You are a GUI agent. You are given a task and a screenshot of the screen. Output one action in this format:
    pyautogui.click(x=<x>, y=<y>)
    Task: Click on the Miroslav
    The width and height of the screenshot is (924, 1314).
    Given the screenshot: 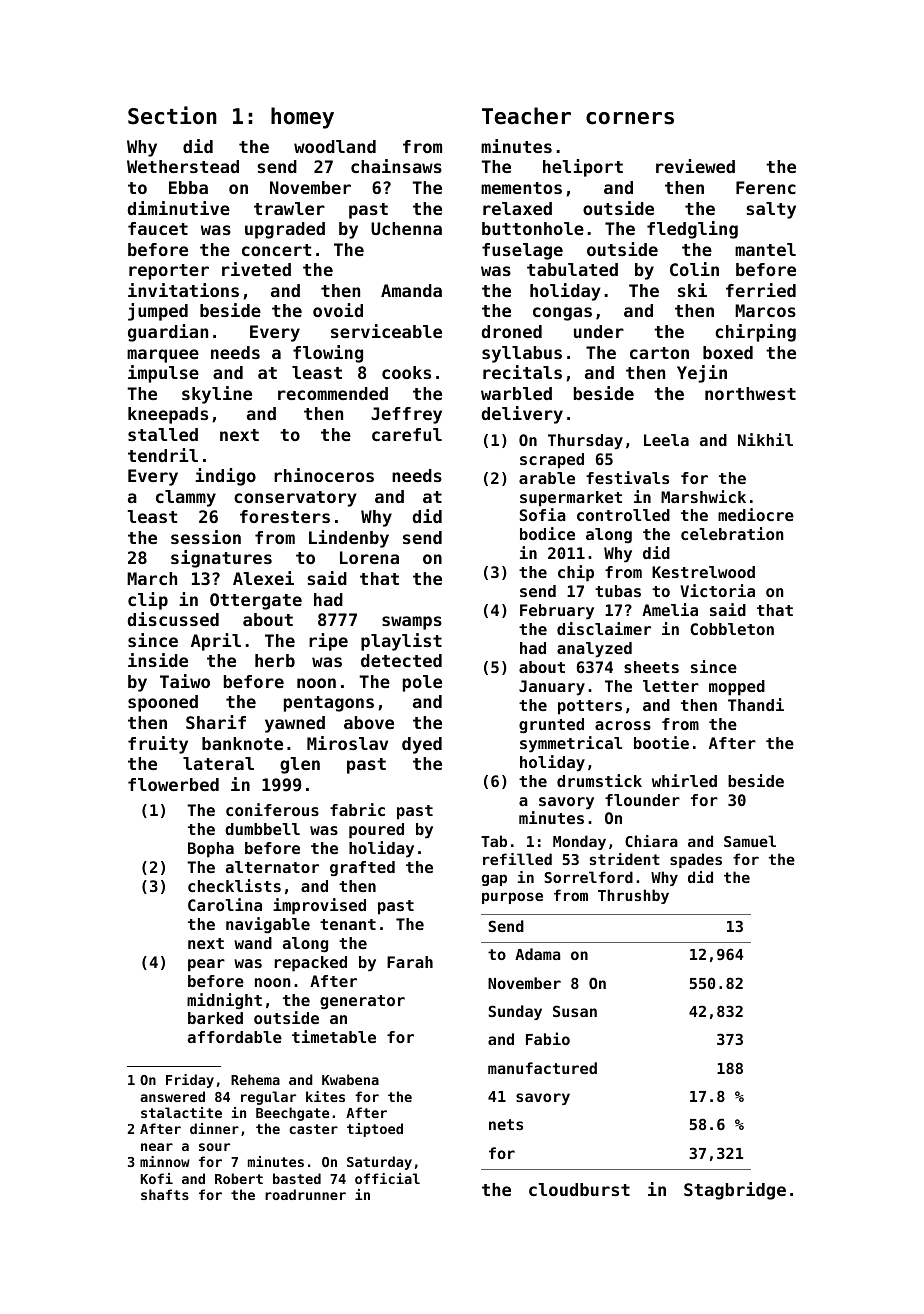 What is the action you would take?
    pyautogui.click(x=347, y=743)
